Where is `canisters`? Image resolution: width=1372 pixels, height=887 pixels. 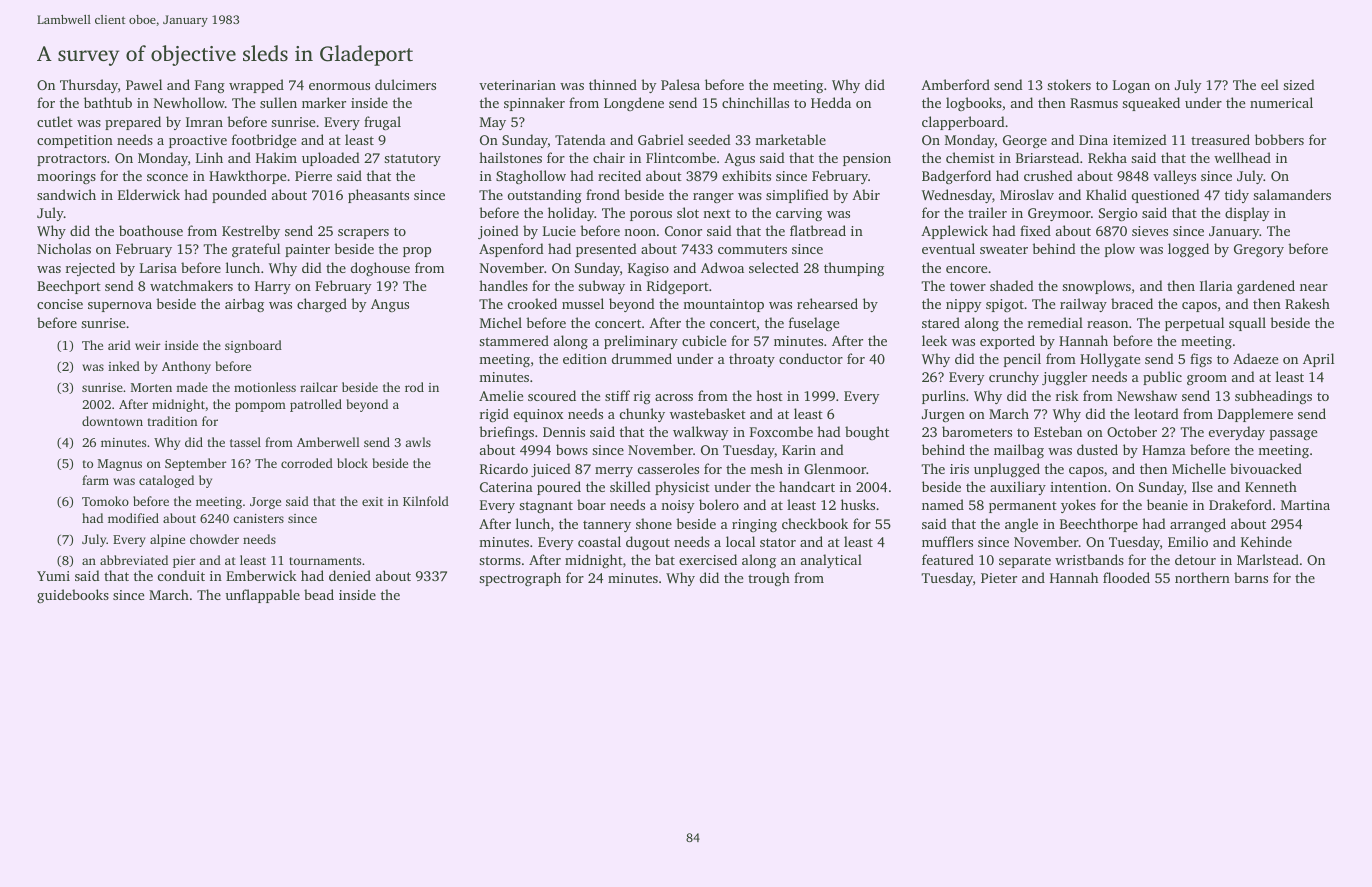
canisters is located at coordinates (258, 518).
